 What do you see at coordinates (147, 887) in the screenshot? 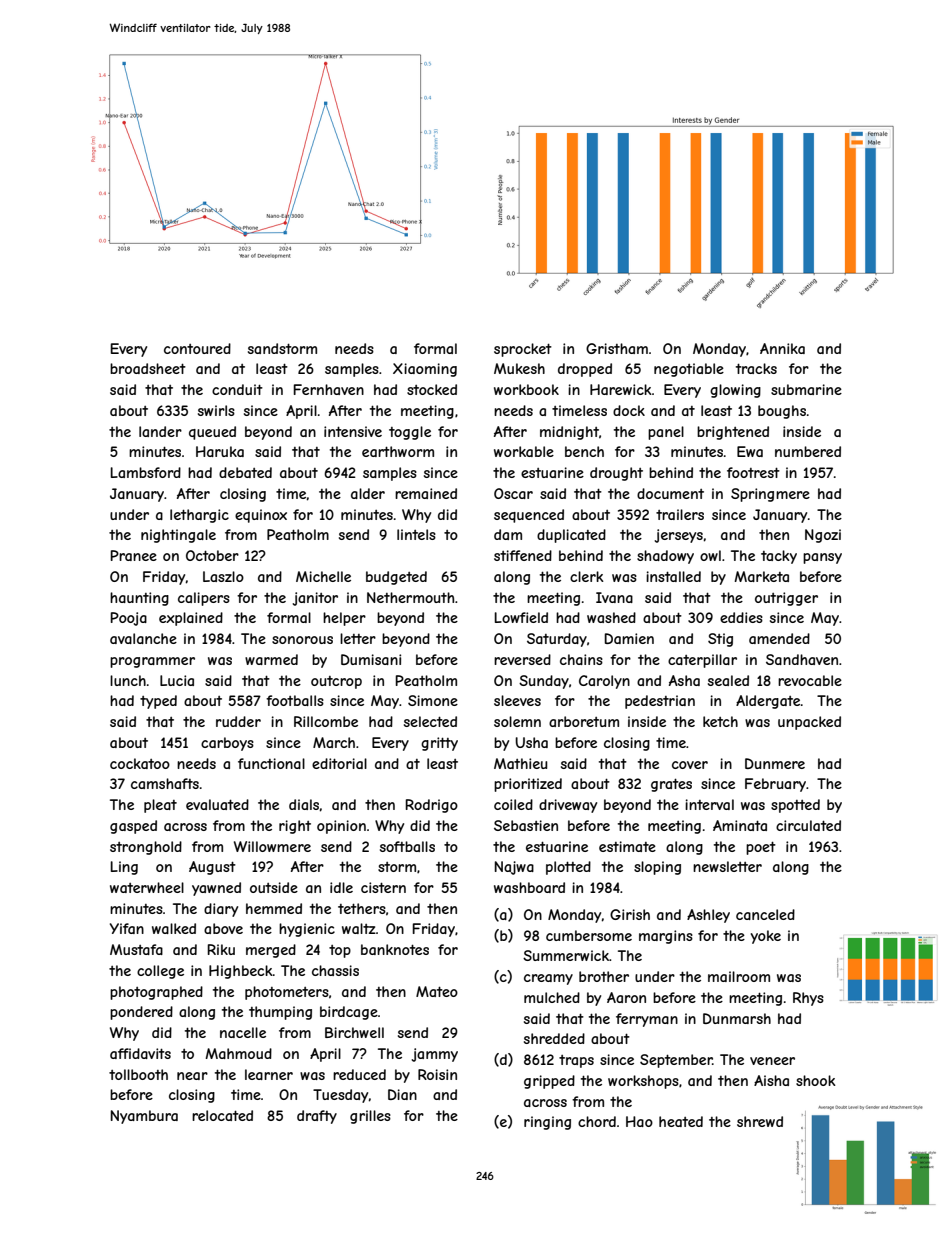
I see `waterwheel` at bounding box center [147, 887].
